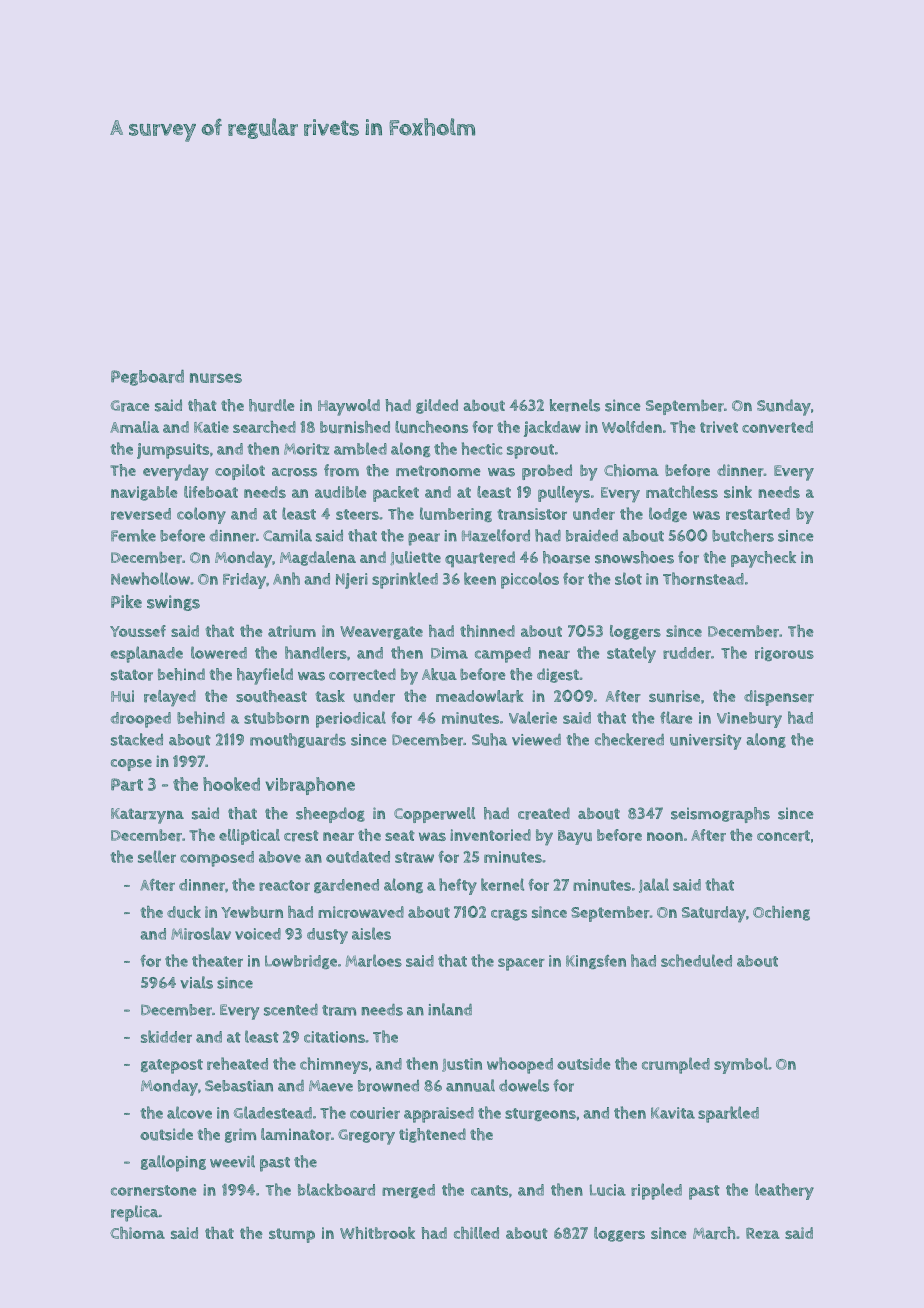  Describe the element at coordinates (784, 407) in the document. I see `Sunday` at that location.
